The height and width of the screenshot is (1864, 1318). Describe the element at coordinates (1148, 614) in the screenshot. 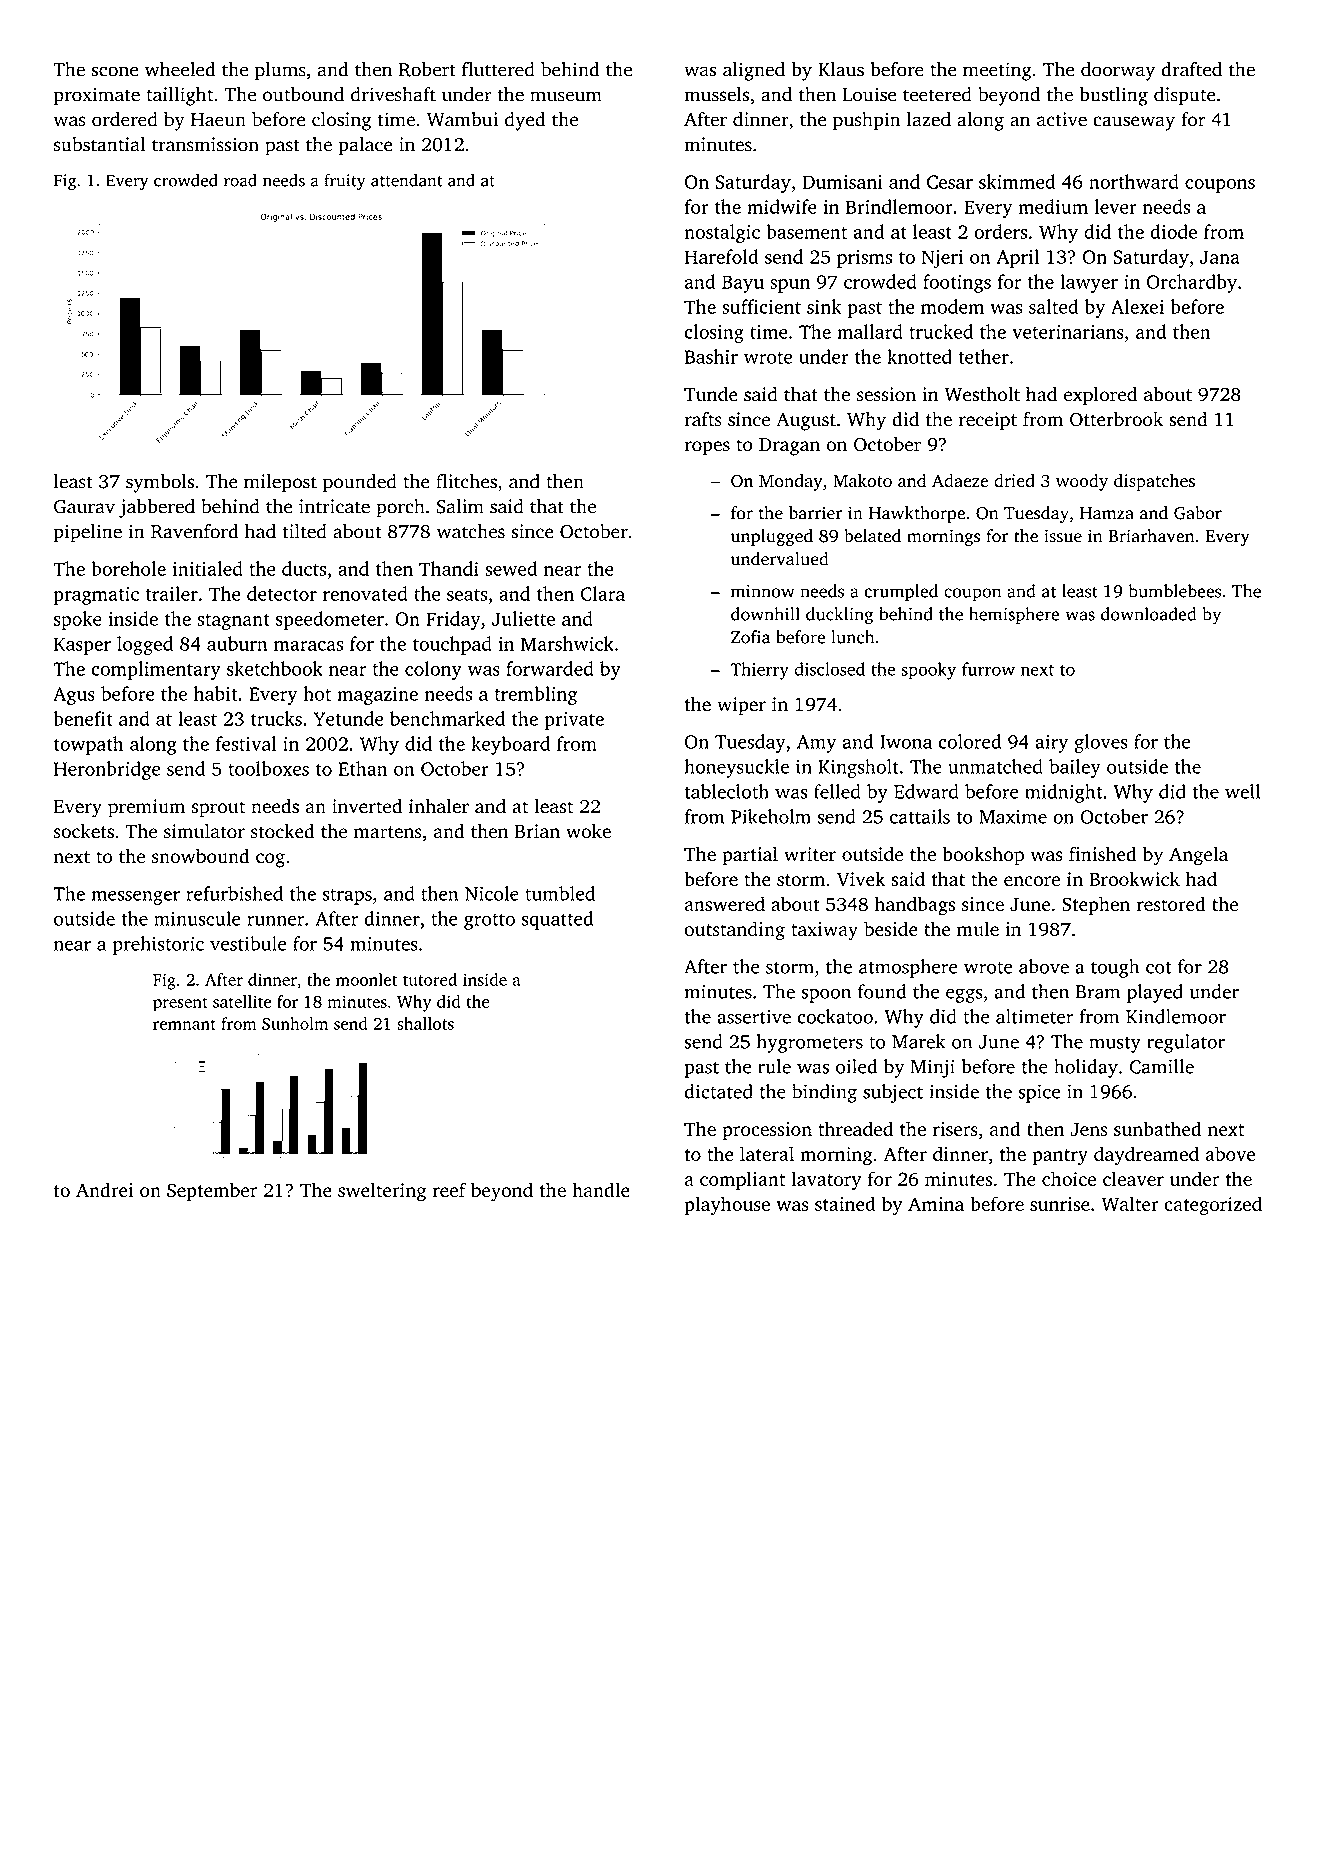

I see `downloaded` at that location.
